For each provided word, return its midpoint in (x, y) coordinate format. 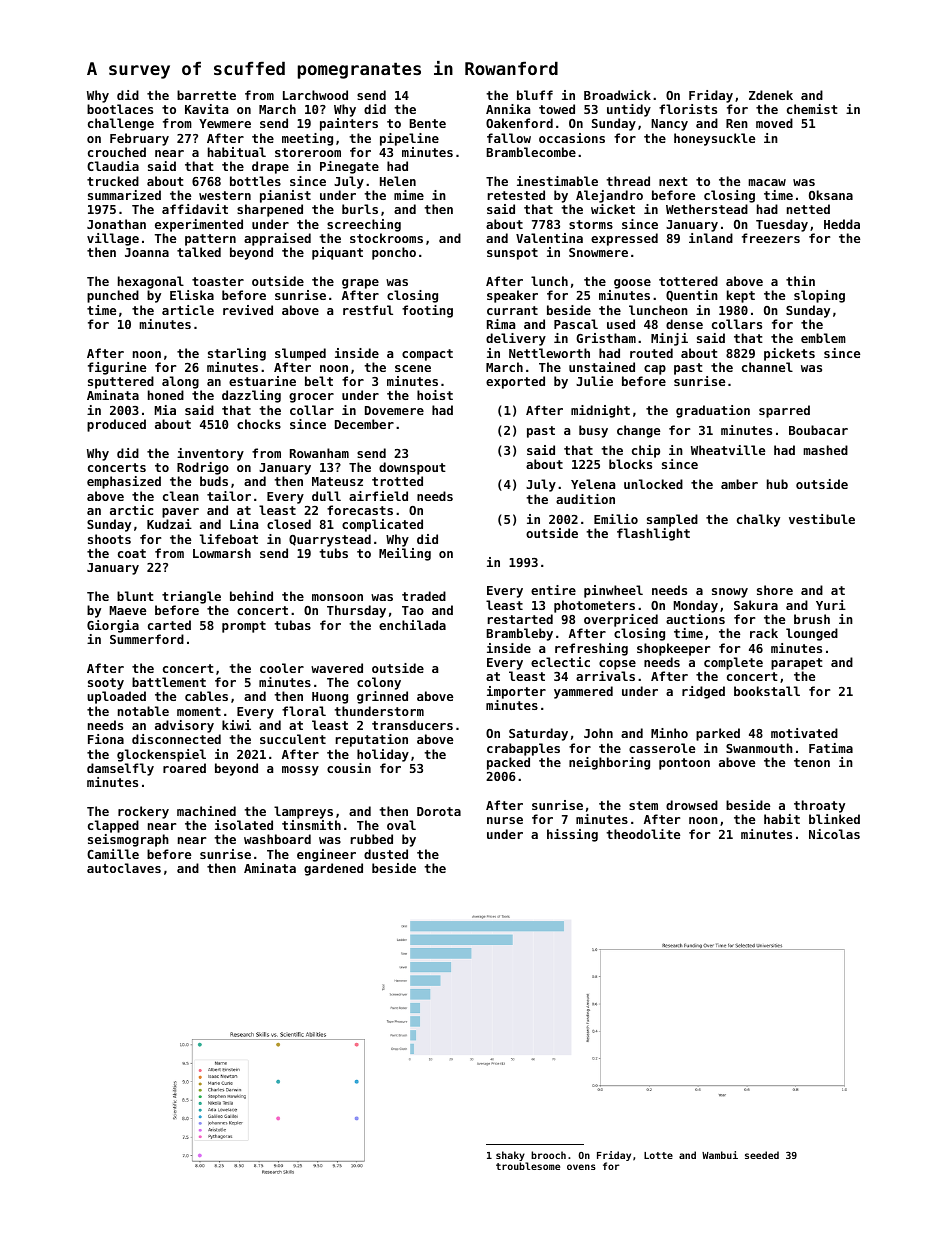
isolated (244, 825)
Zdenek (771, 95)
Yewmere (225, 123)
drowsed (692, 805)
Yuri (831, 605)
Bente (428, 123)
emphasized (124, 482)
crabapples (523, 749)
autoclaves (124, 868)
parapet (797, 664)
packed (508, 763)
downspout (412, 468)
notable (143, 711)
